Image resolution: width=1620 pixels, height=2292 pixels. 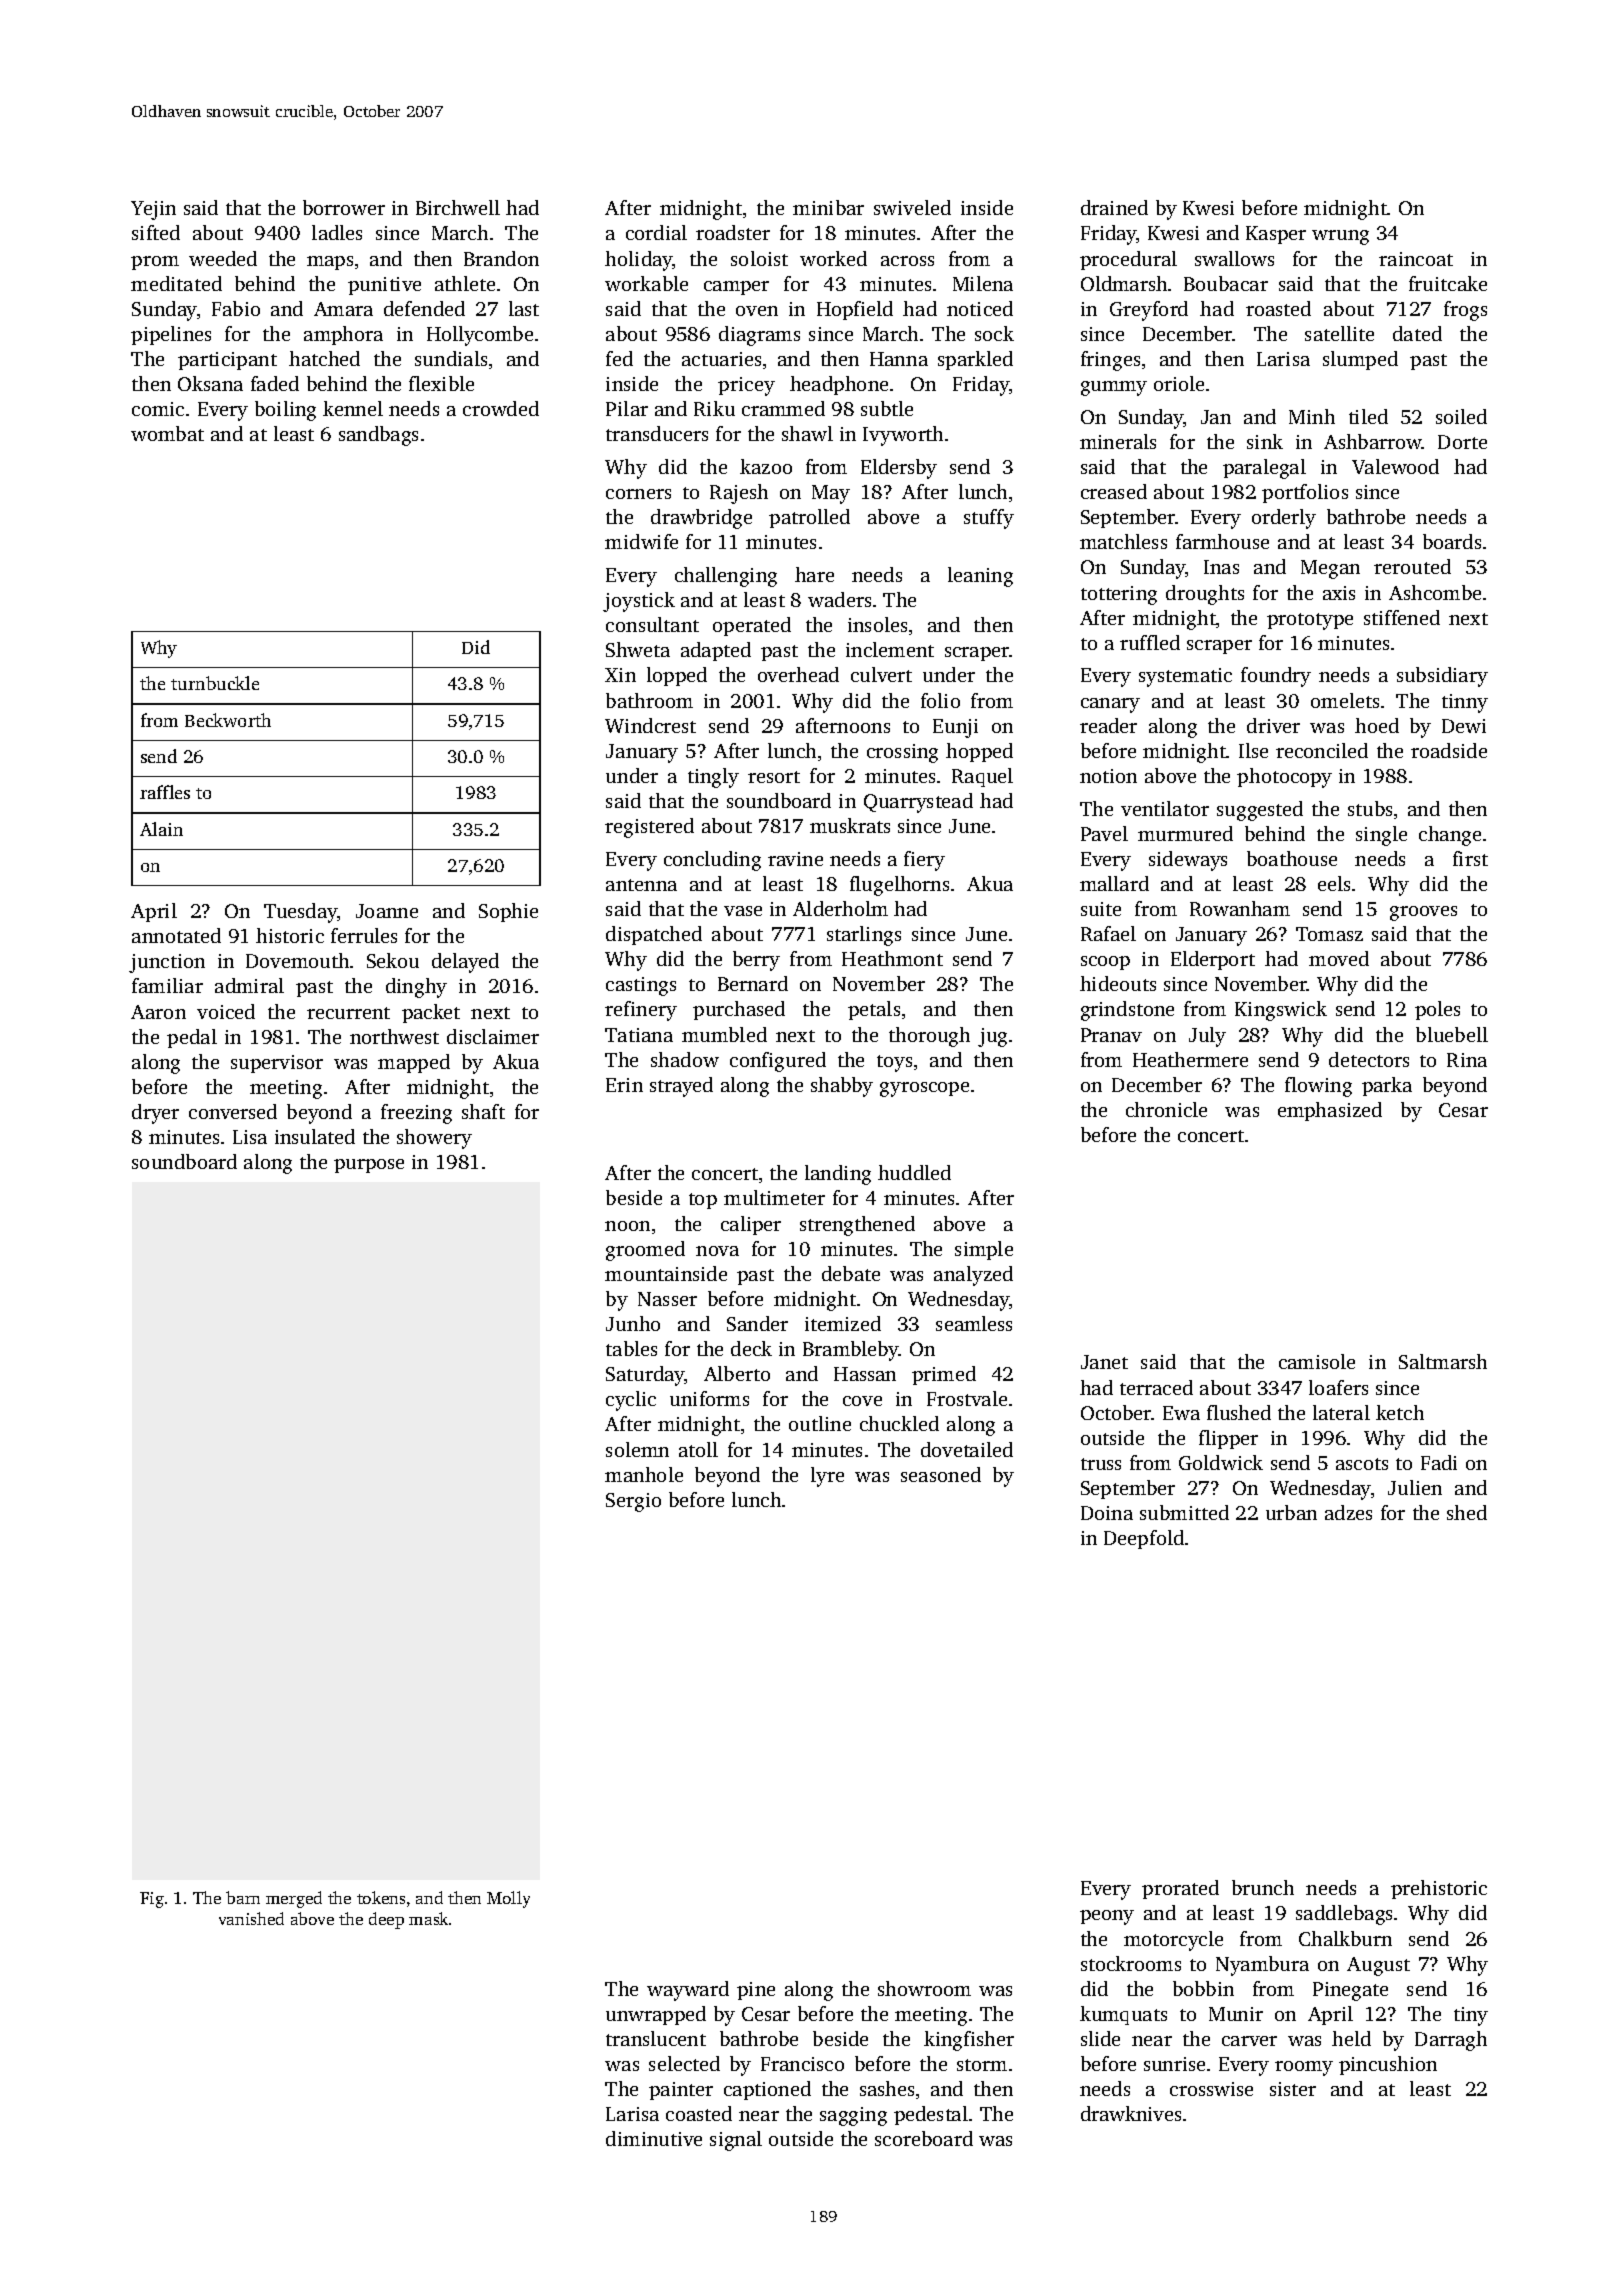 I want to click on tokens, so click(x=381, y=1897).
